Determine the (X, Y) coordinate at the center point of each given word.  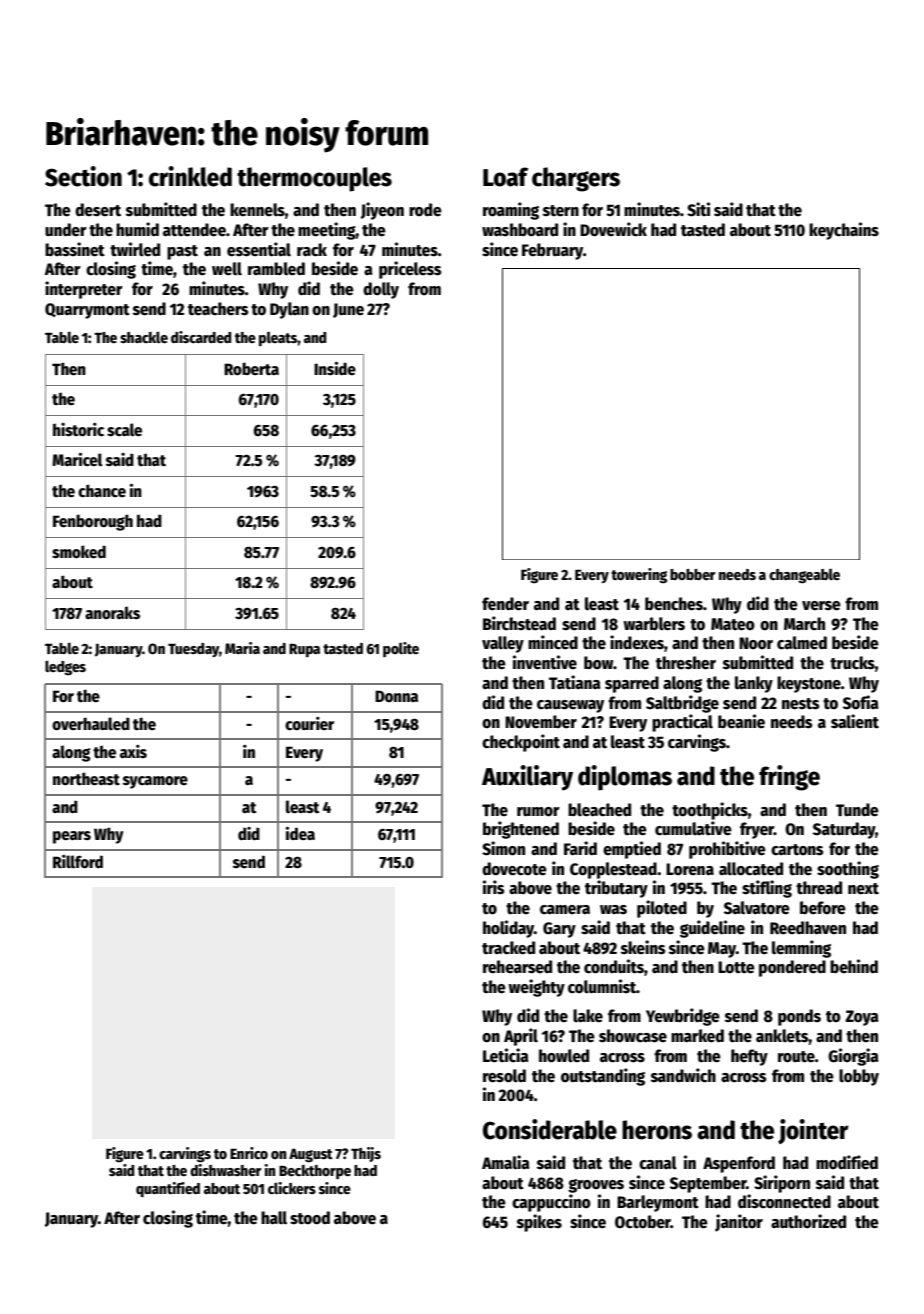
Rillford (78, 861)
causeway (570, 706)
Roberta (251, 368)
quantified (168, 1189)
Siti (698, 209)
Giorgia (853, 1057)
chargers (576, 179)
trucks (852, 663)
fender (505, 604)
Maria (242, 648)
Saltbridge (682, 704)
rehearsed (517, 967)
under (66, 230)
